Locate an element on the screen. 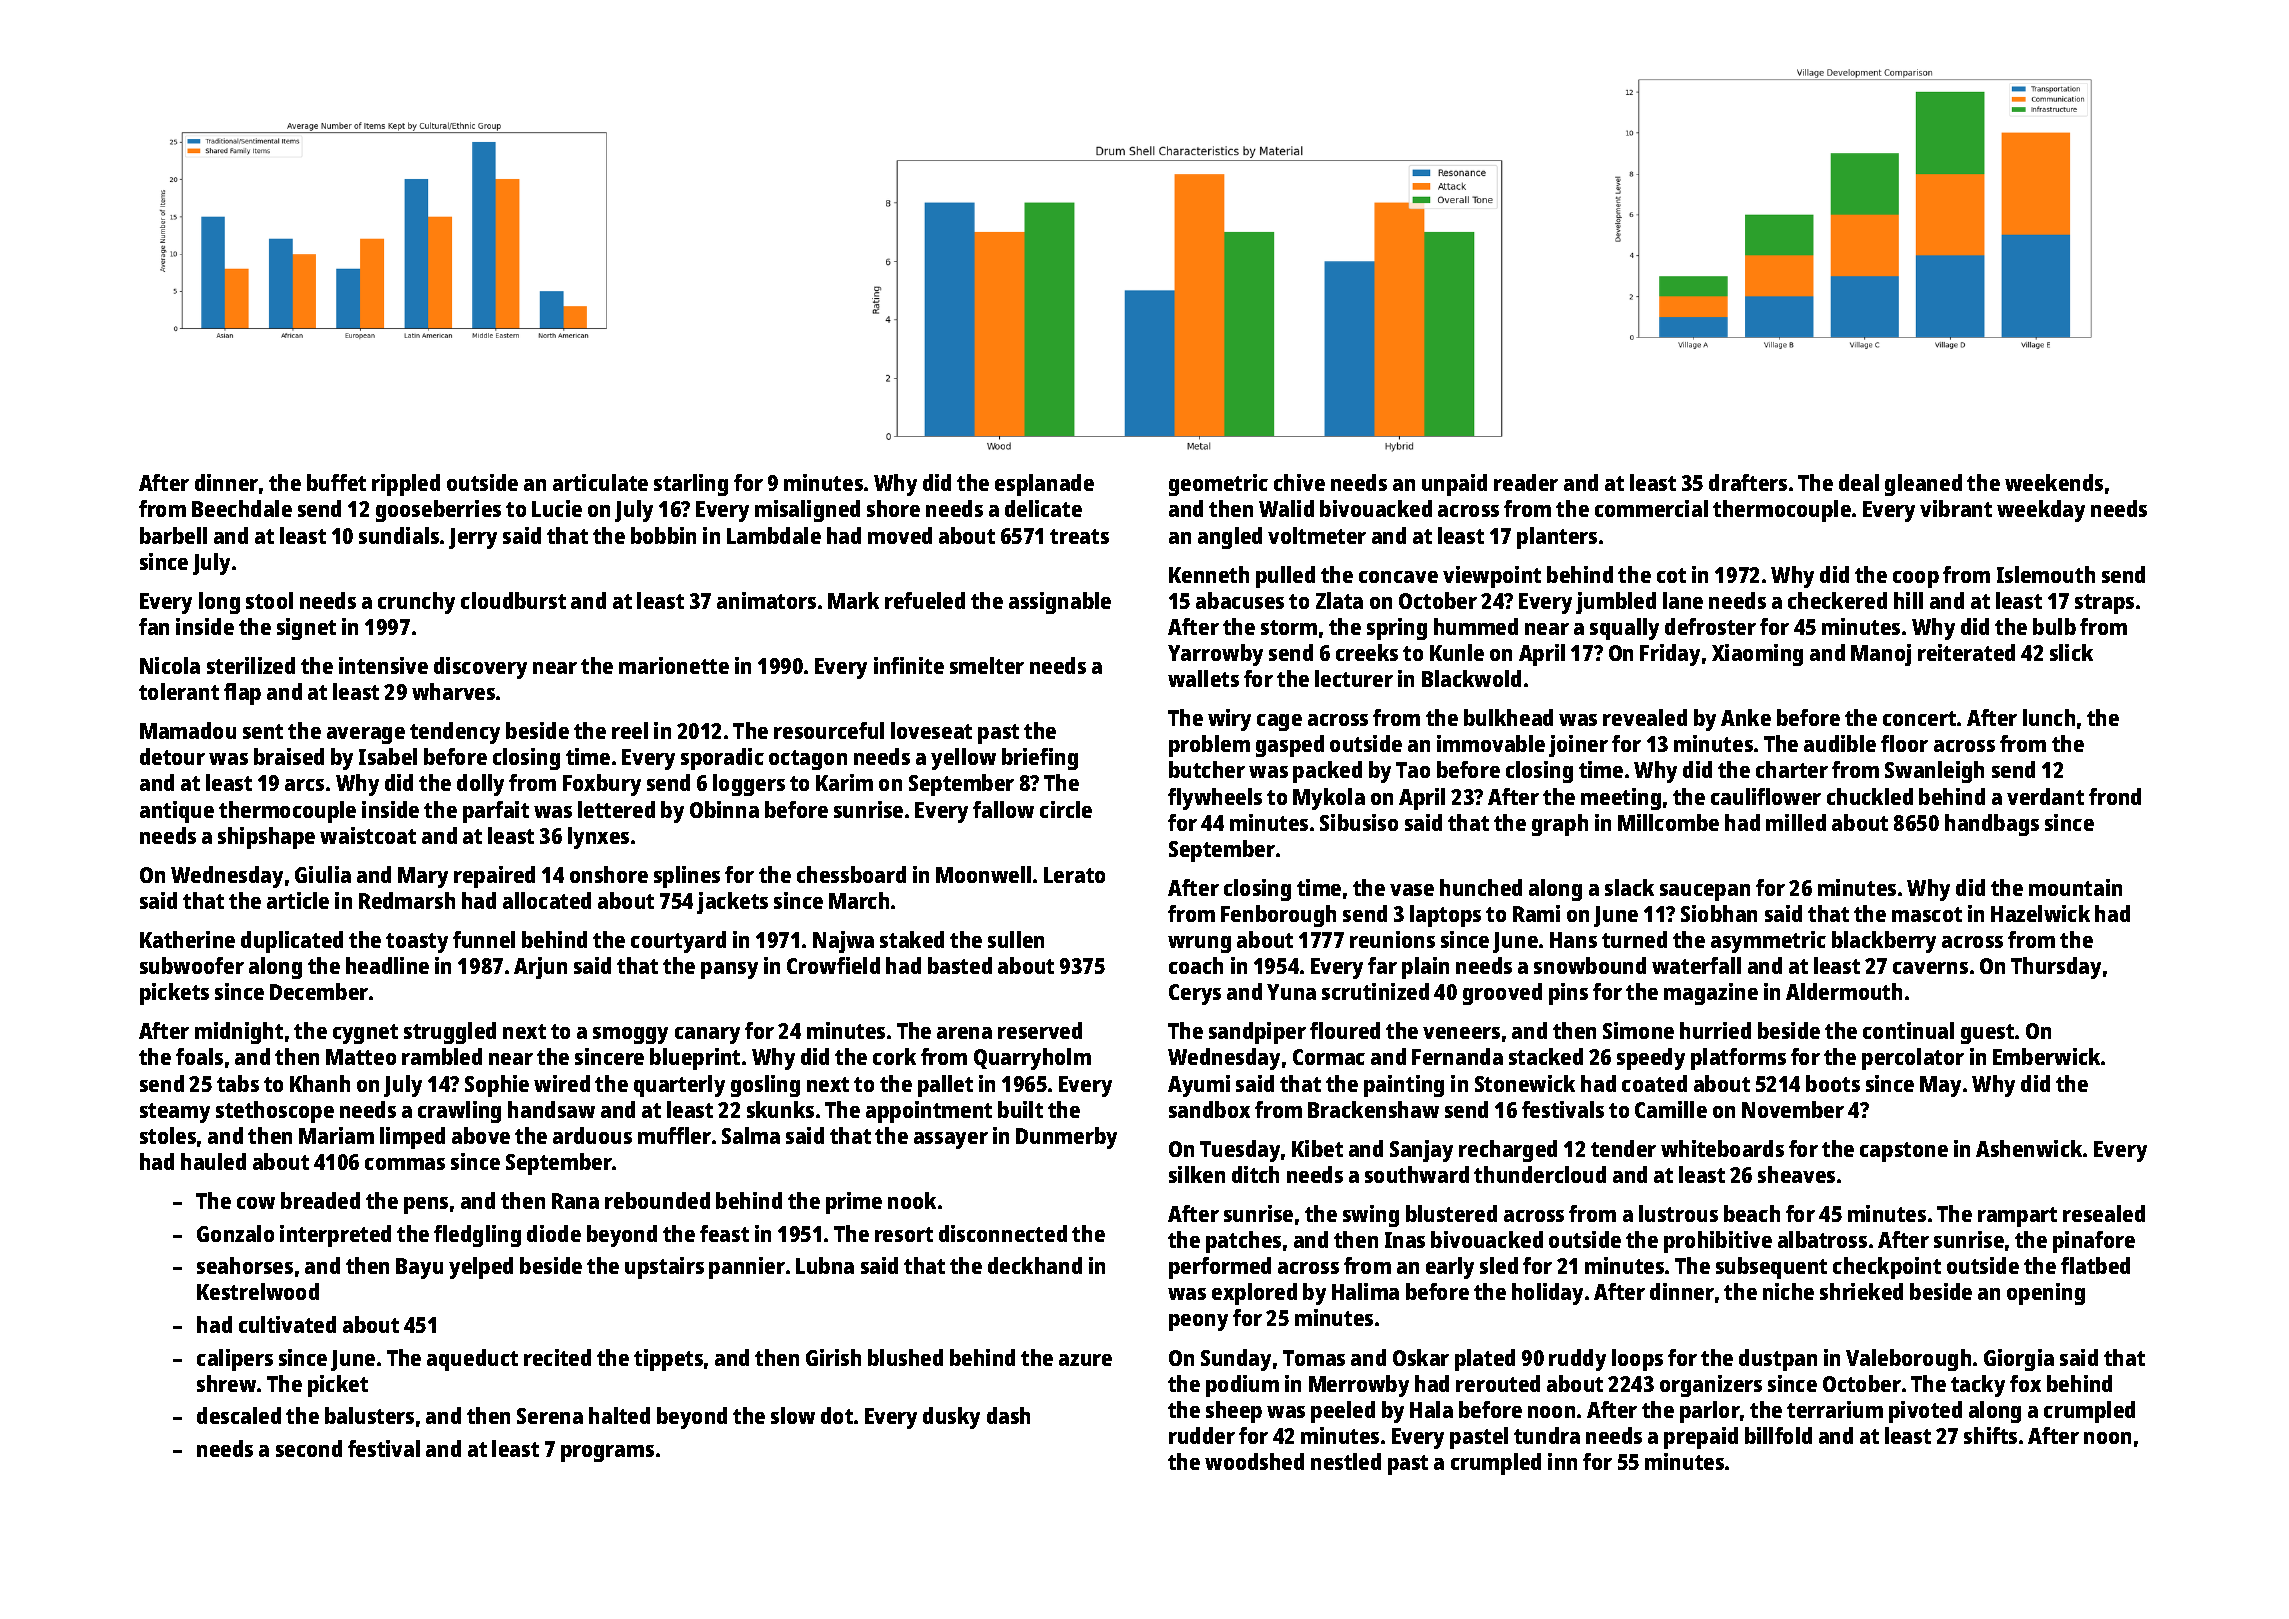  cultivated is located at coordinates (287, 1324).
